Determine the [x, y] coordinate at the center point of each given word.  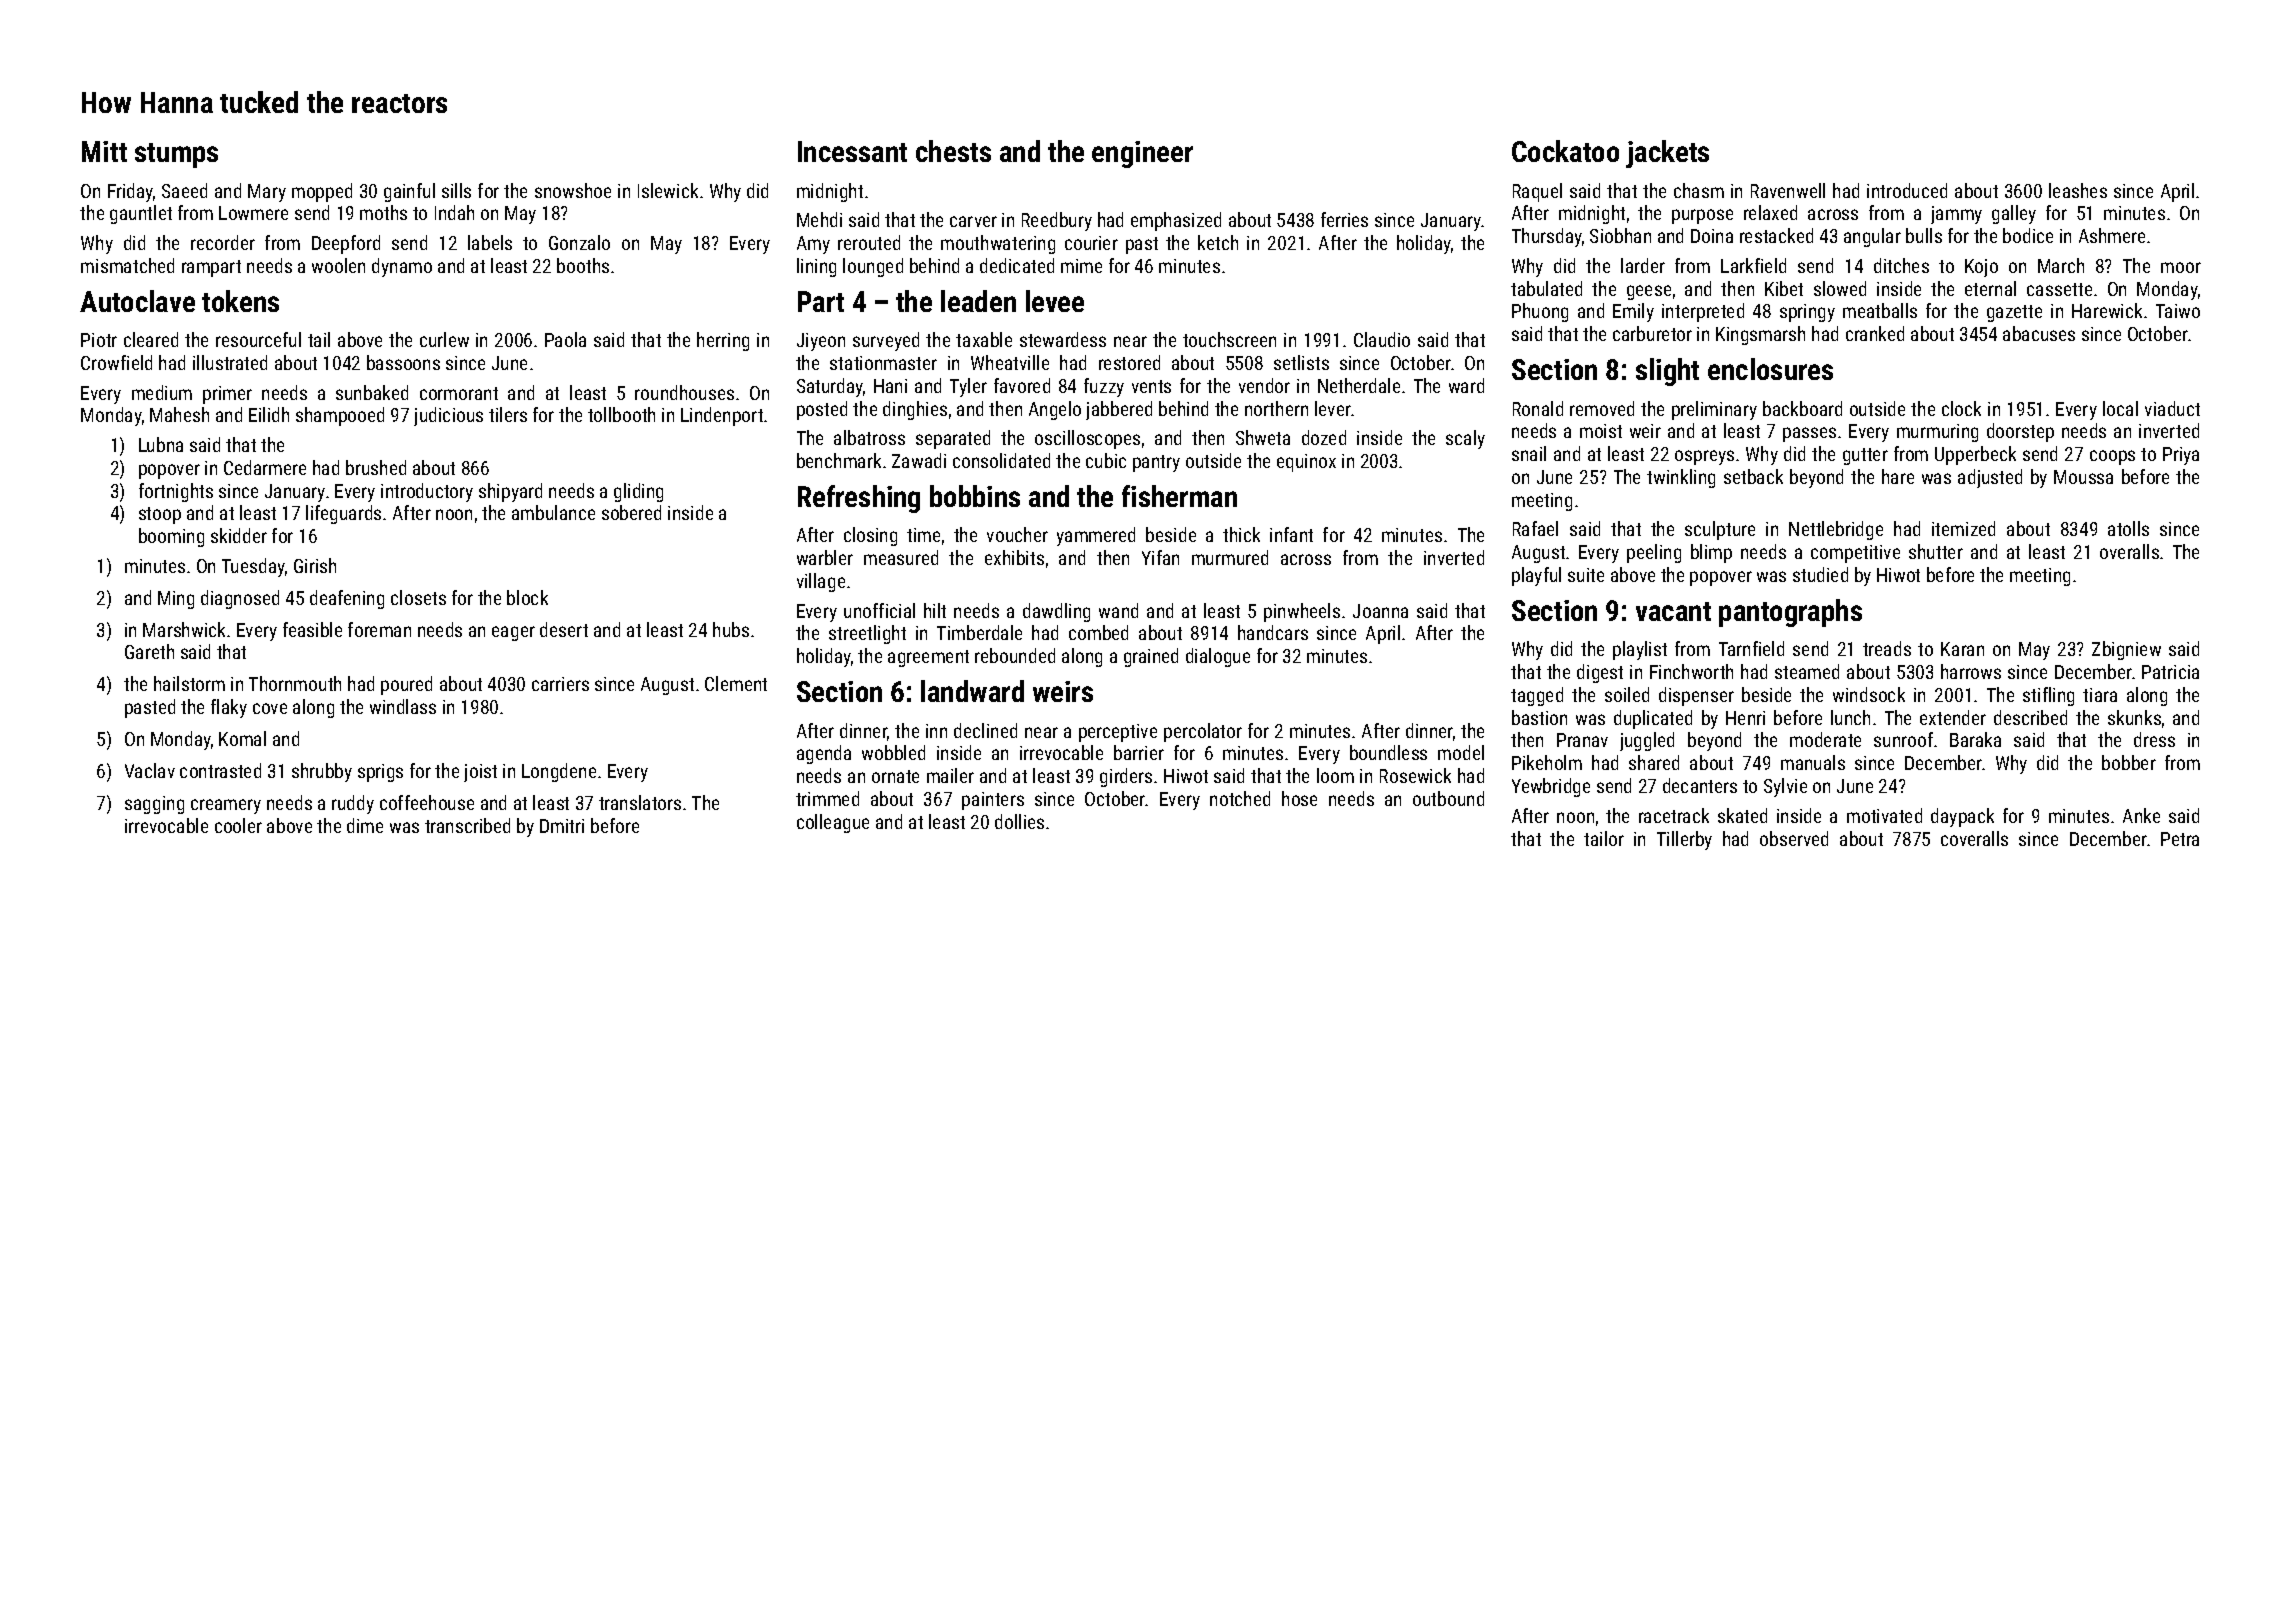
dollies [1019, 821]
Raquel [1537, 192]
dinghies [915, 410]
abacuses [2039, 333]
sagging [154, 805]
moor [2181, 267]
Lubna [161, 444]
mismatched [127, 265]
